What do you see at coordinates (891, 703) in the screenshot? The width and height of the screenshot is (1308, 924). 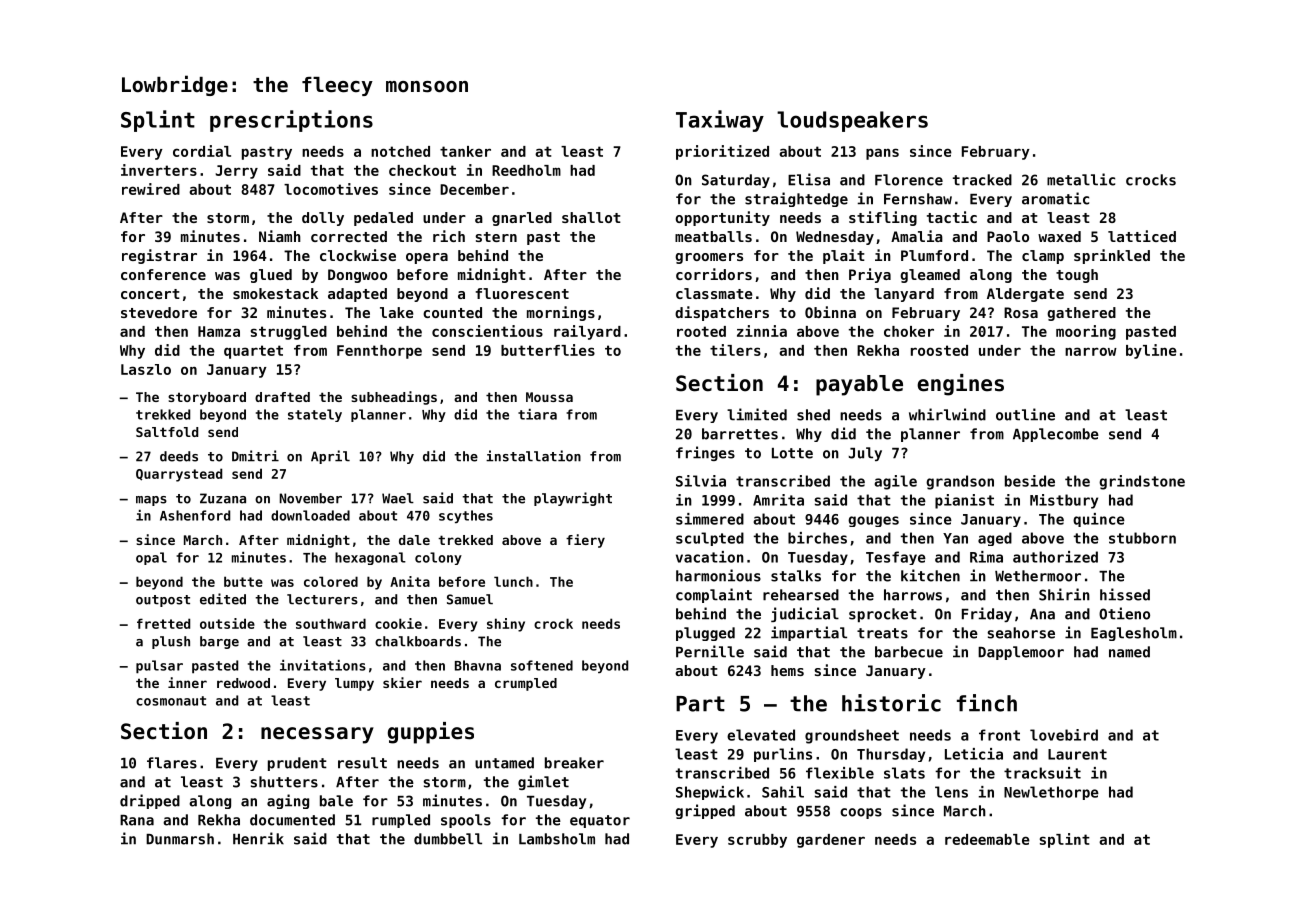 I see `historic` at bounding box center [891, 703].
